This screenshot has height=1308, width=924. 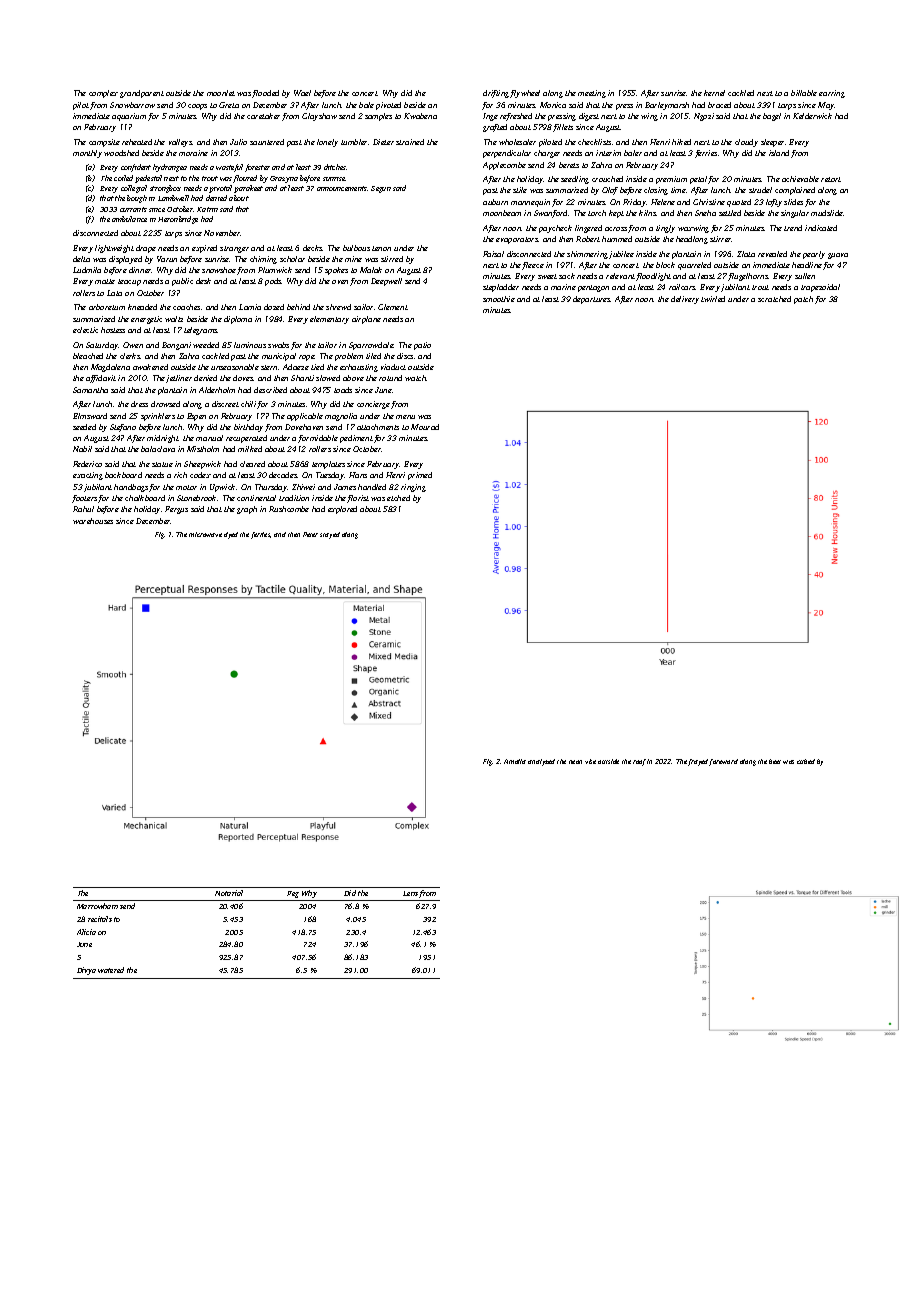 I want to click on luminous, so click(x=250, y=345).
